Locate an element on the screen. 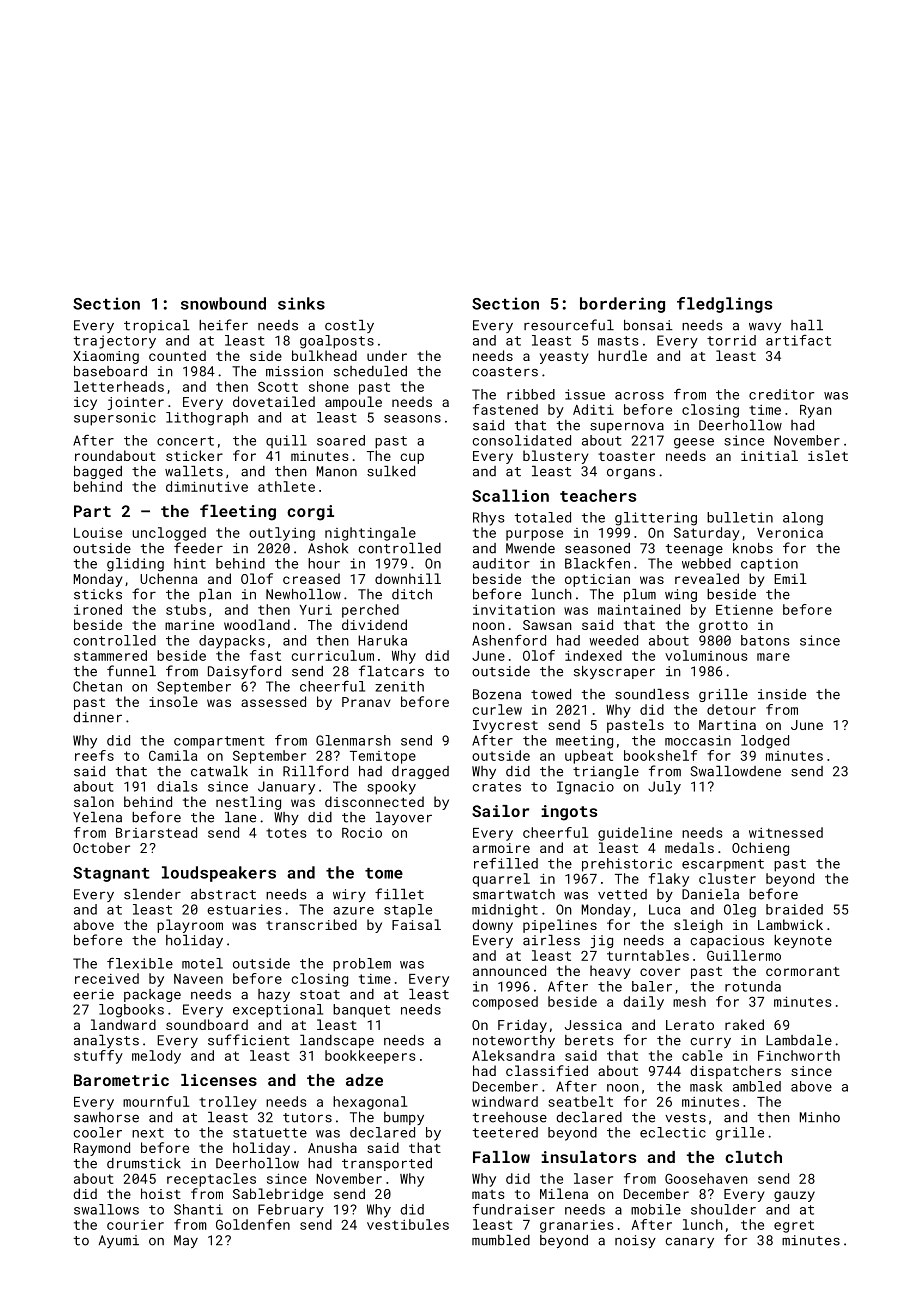  insole is located at coordinates (173, 701).
